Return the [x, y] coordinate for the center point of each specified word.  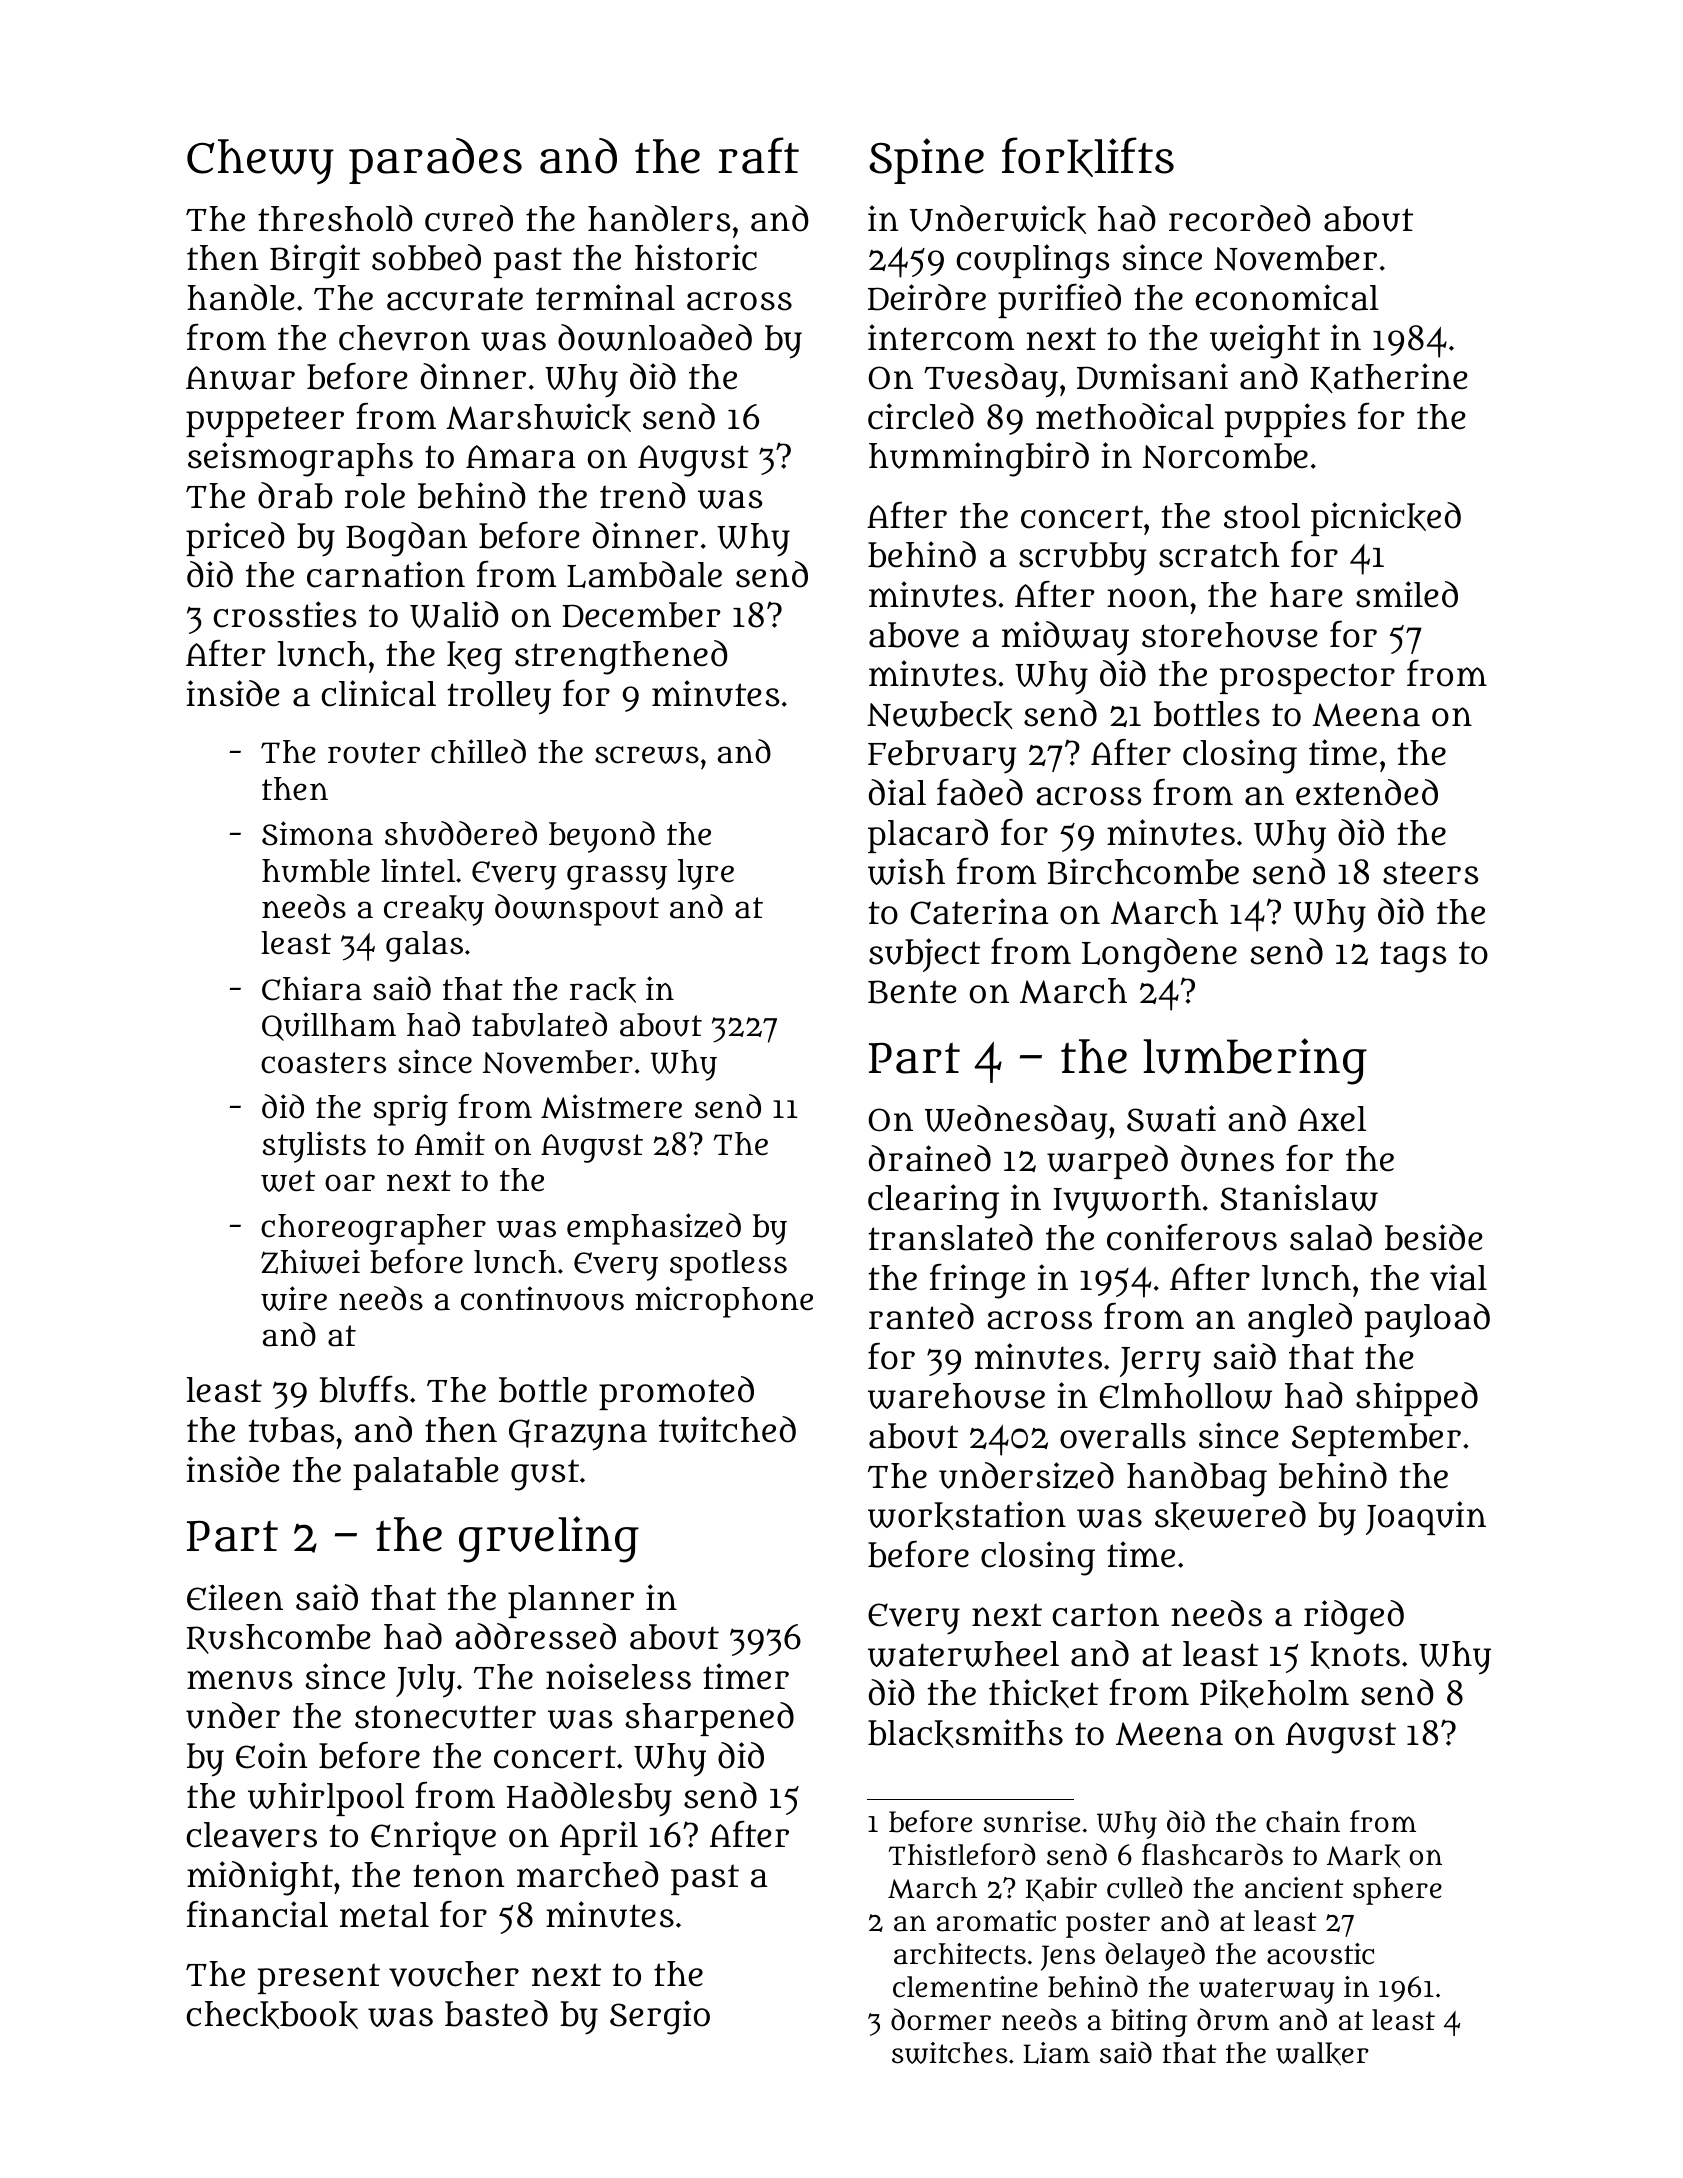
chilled [478, 751]
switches [949, 2053]
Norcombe [1225, 456]
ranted [921, 1316]
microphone [724, 1302]
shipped [1417, 1399]
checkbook [272, 2015]
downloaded [655, 337]
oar [350, 1183]
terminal [605, 297]
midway [1065, 638]
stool [1262, 516]
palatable [426, 1473]
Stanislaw [1299, 1197]
